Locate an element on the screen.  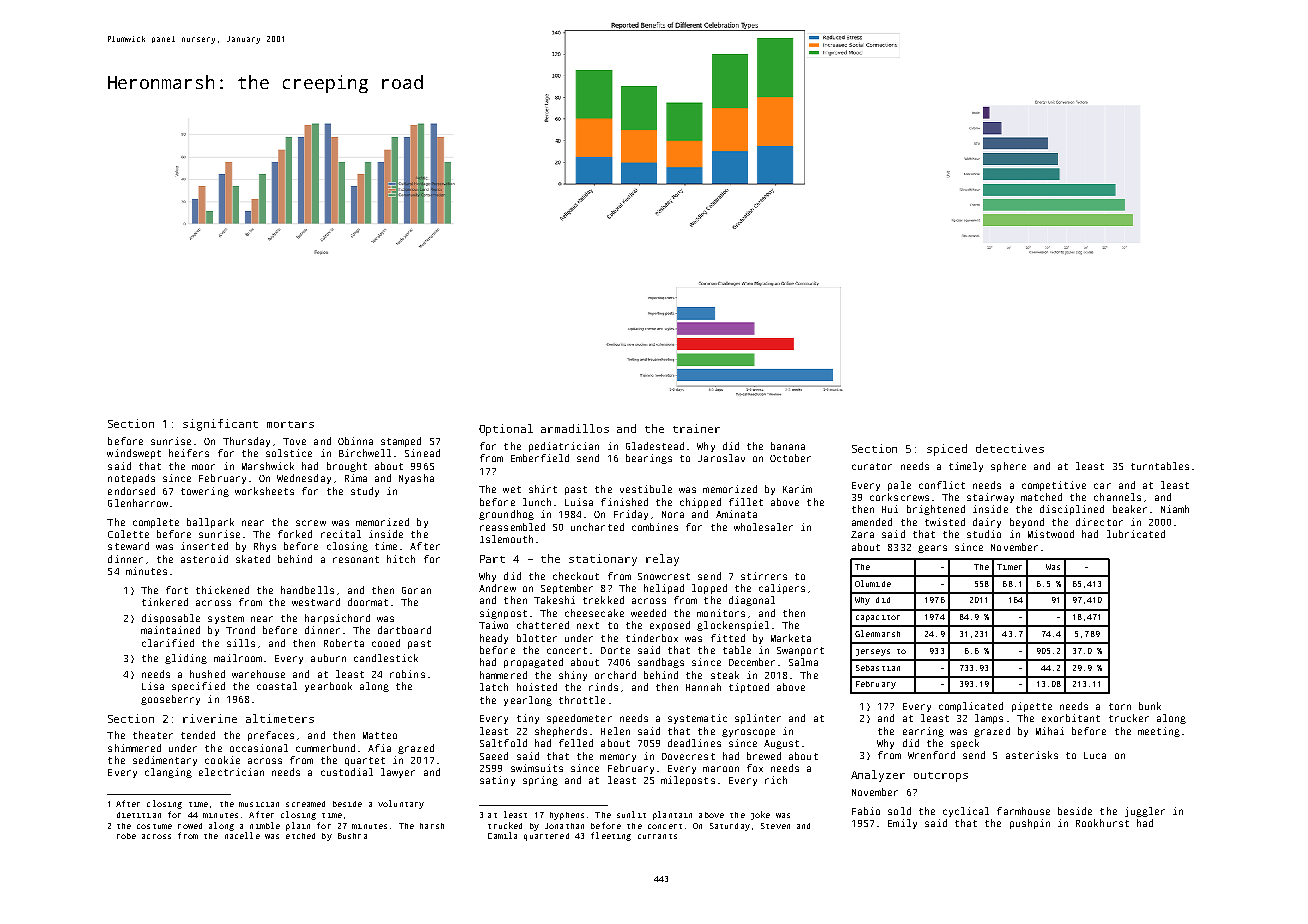
Hannah is located at coordinates (703, 687).
